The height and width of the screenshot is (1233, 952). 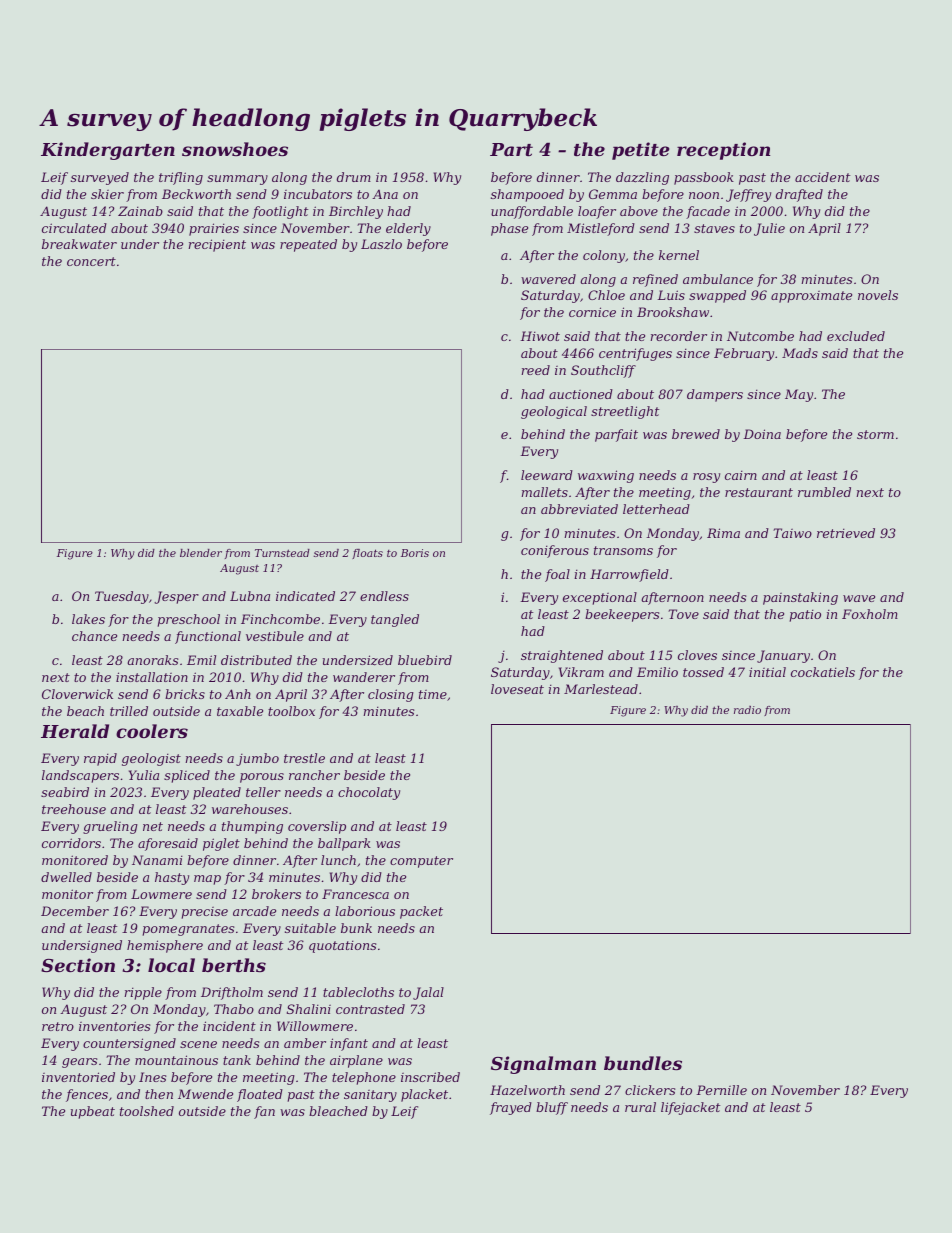 I want to click on recipient, so click(x=217, y=245).
